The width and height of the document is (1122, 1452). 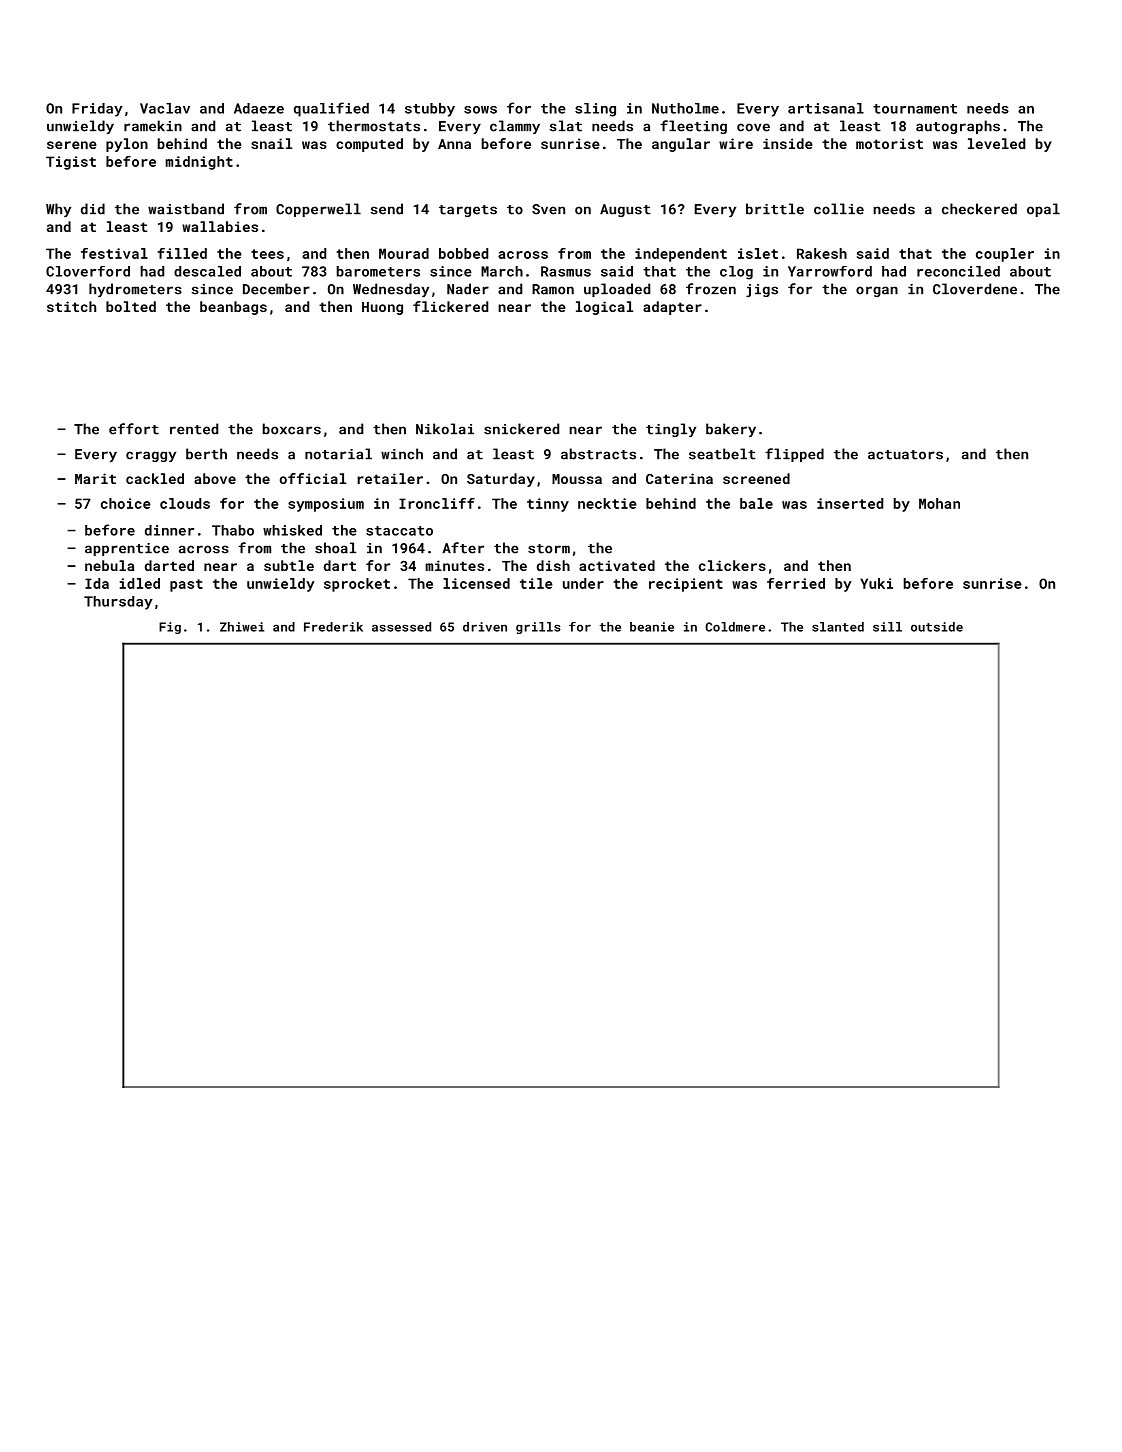 What do you see at coordinates (318, 210) in the document?
I see `Copperwell` at bounding box center [318, 210].
